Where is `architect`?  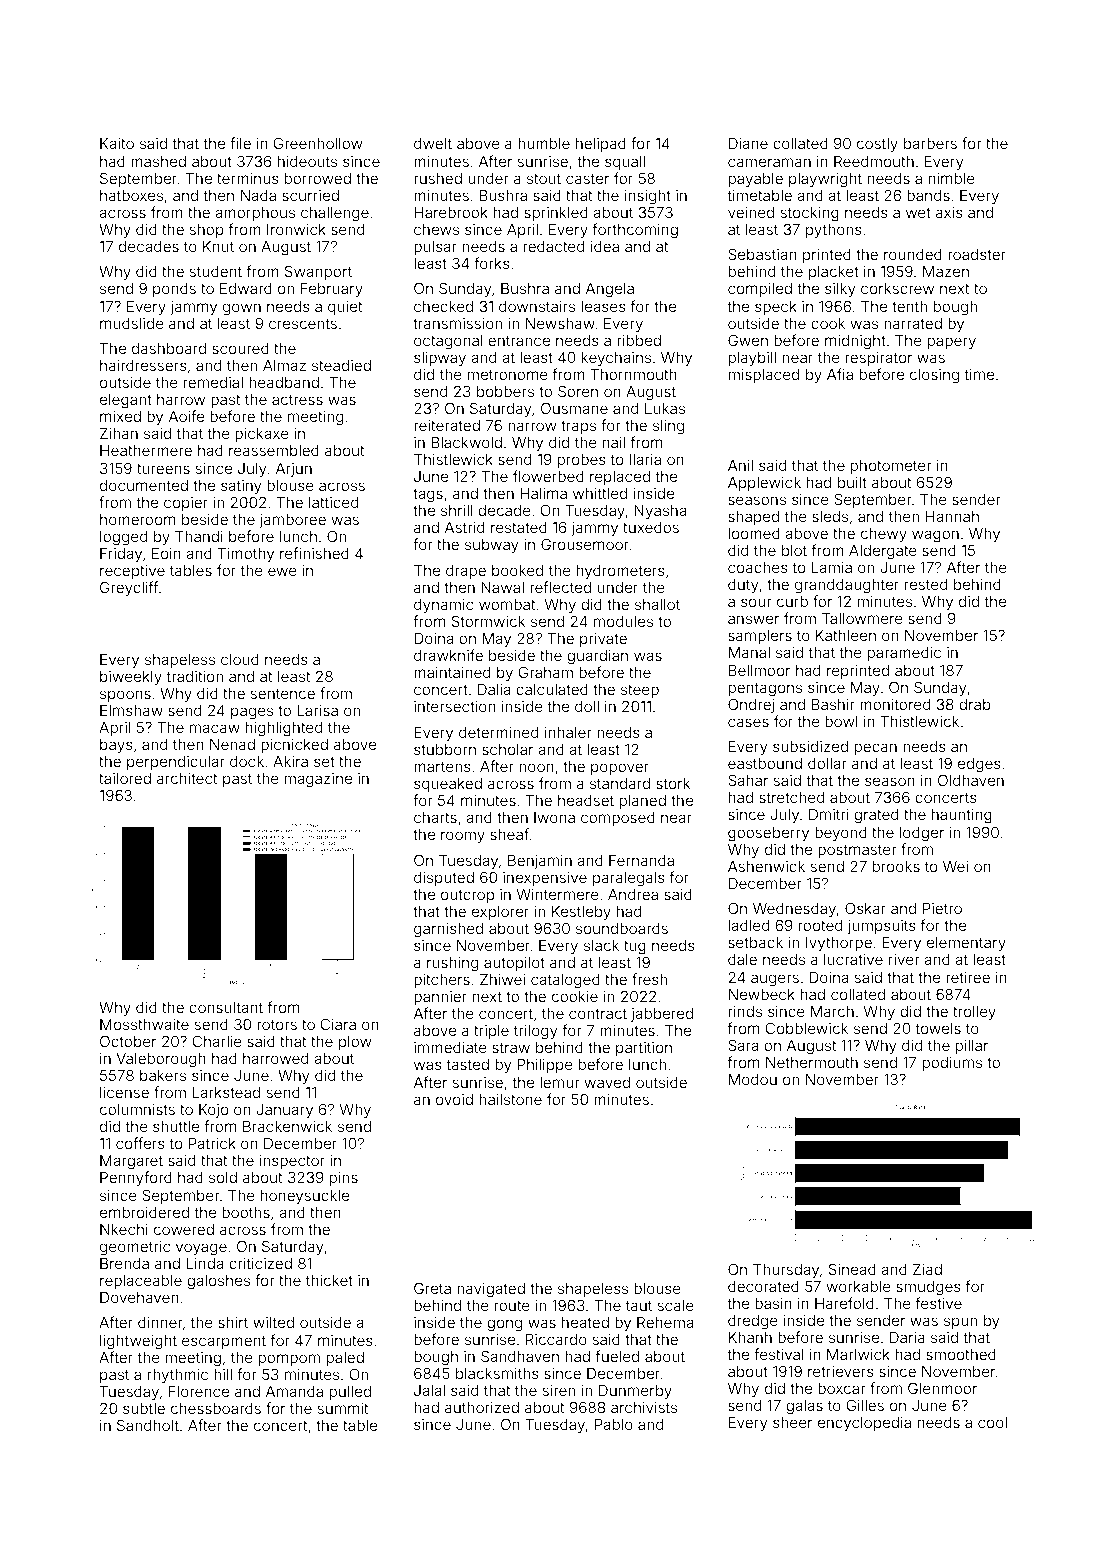 architect is located at coordinates (187, 778).
